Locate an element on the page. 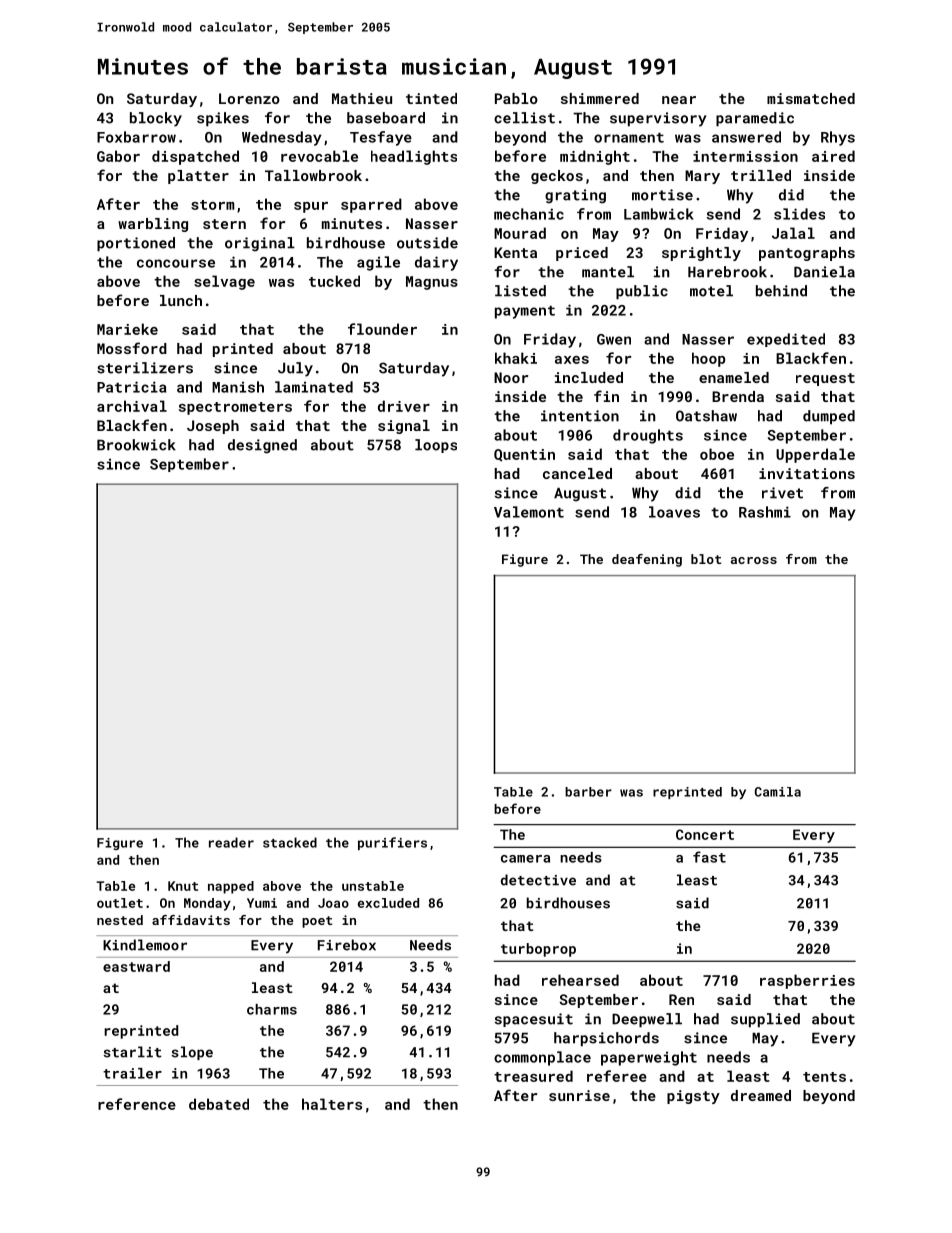 The image size is (952, 1233). raspberries is located at coordinates (807, 981).
